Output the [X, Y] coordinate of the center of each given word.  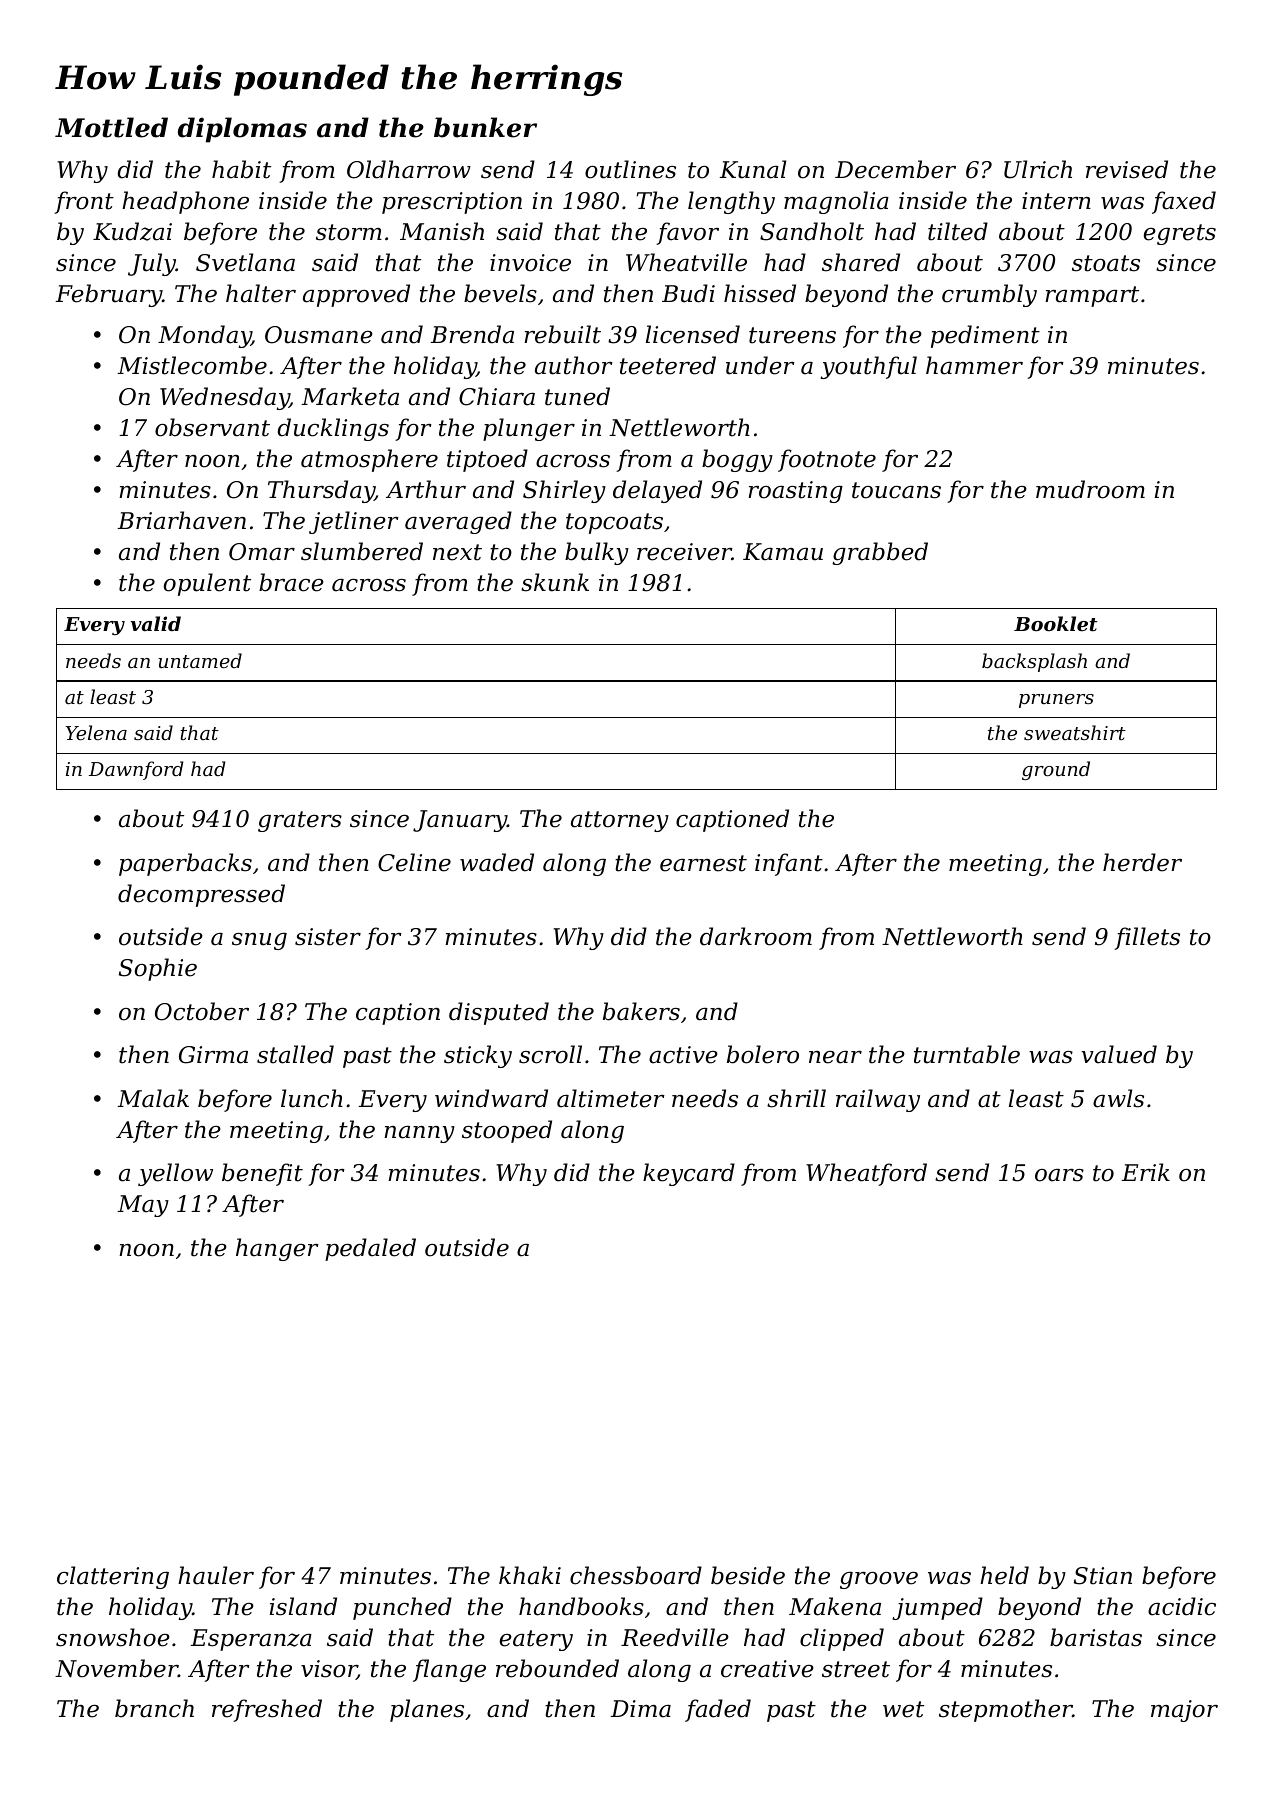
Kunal [752, 169]
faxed [1184, 202]
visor [329, 1670]
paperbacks [185, 864]
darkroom [756, 936]
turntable [967, 1054]
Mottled [111, 127]
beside [748, 1575]
